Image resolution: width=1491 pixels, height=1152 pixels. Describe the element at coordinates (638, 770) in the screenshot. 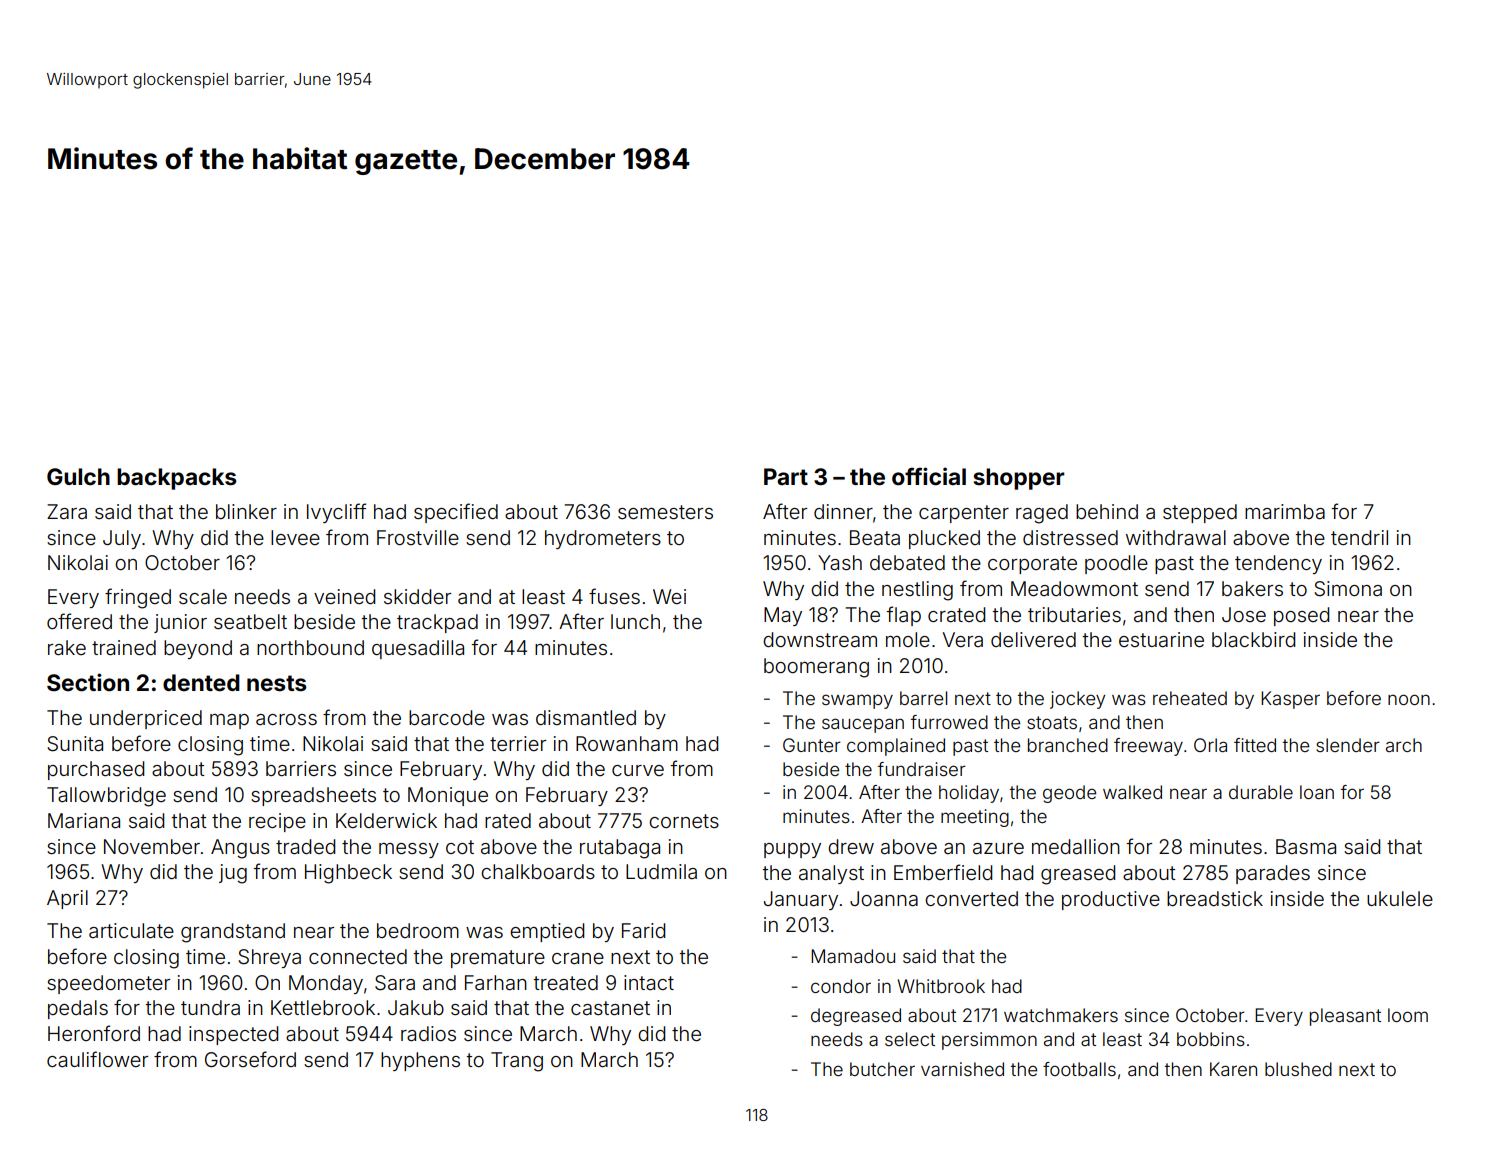

I see `curve` at that location.
